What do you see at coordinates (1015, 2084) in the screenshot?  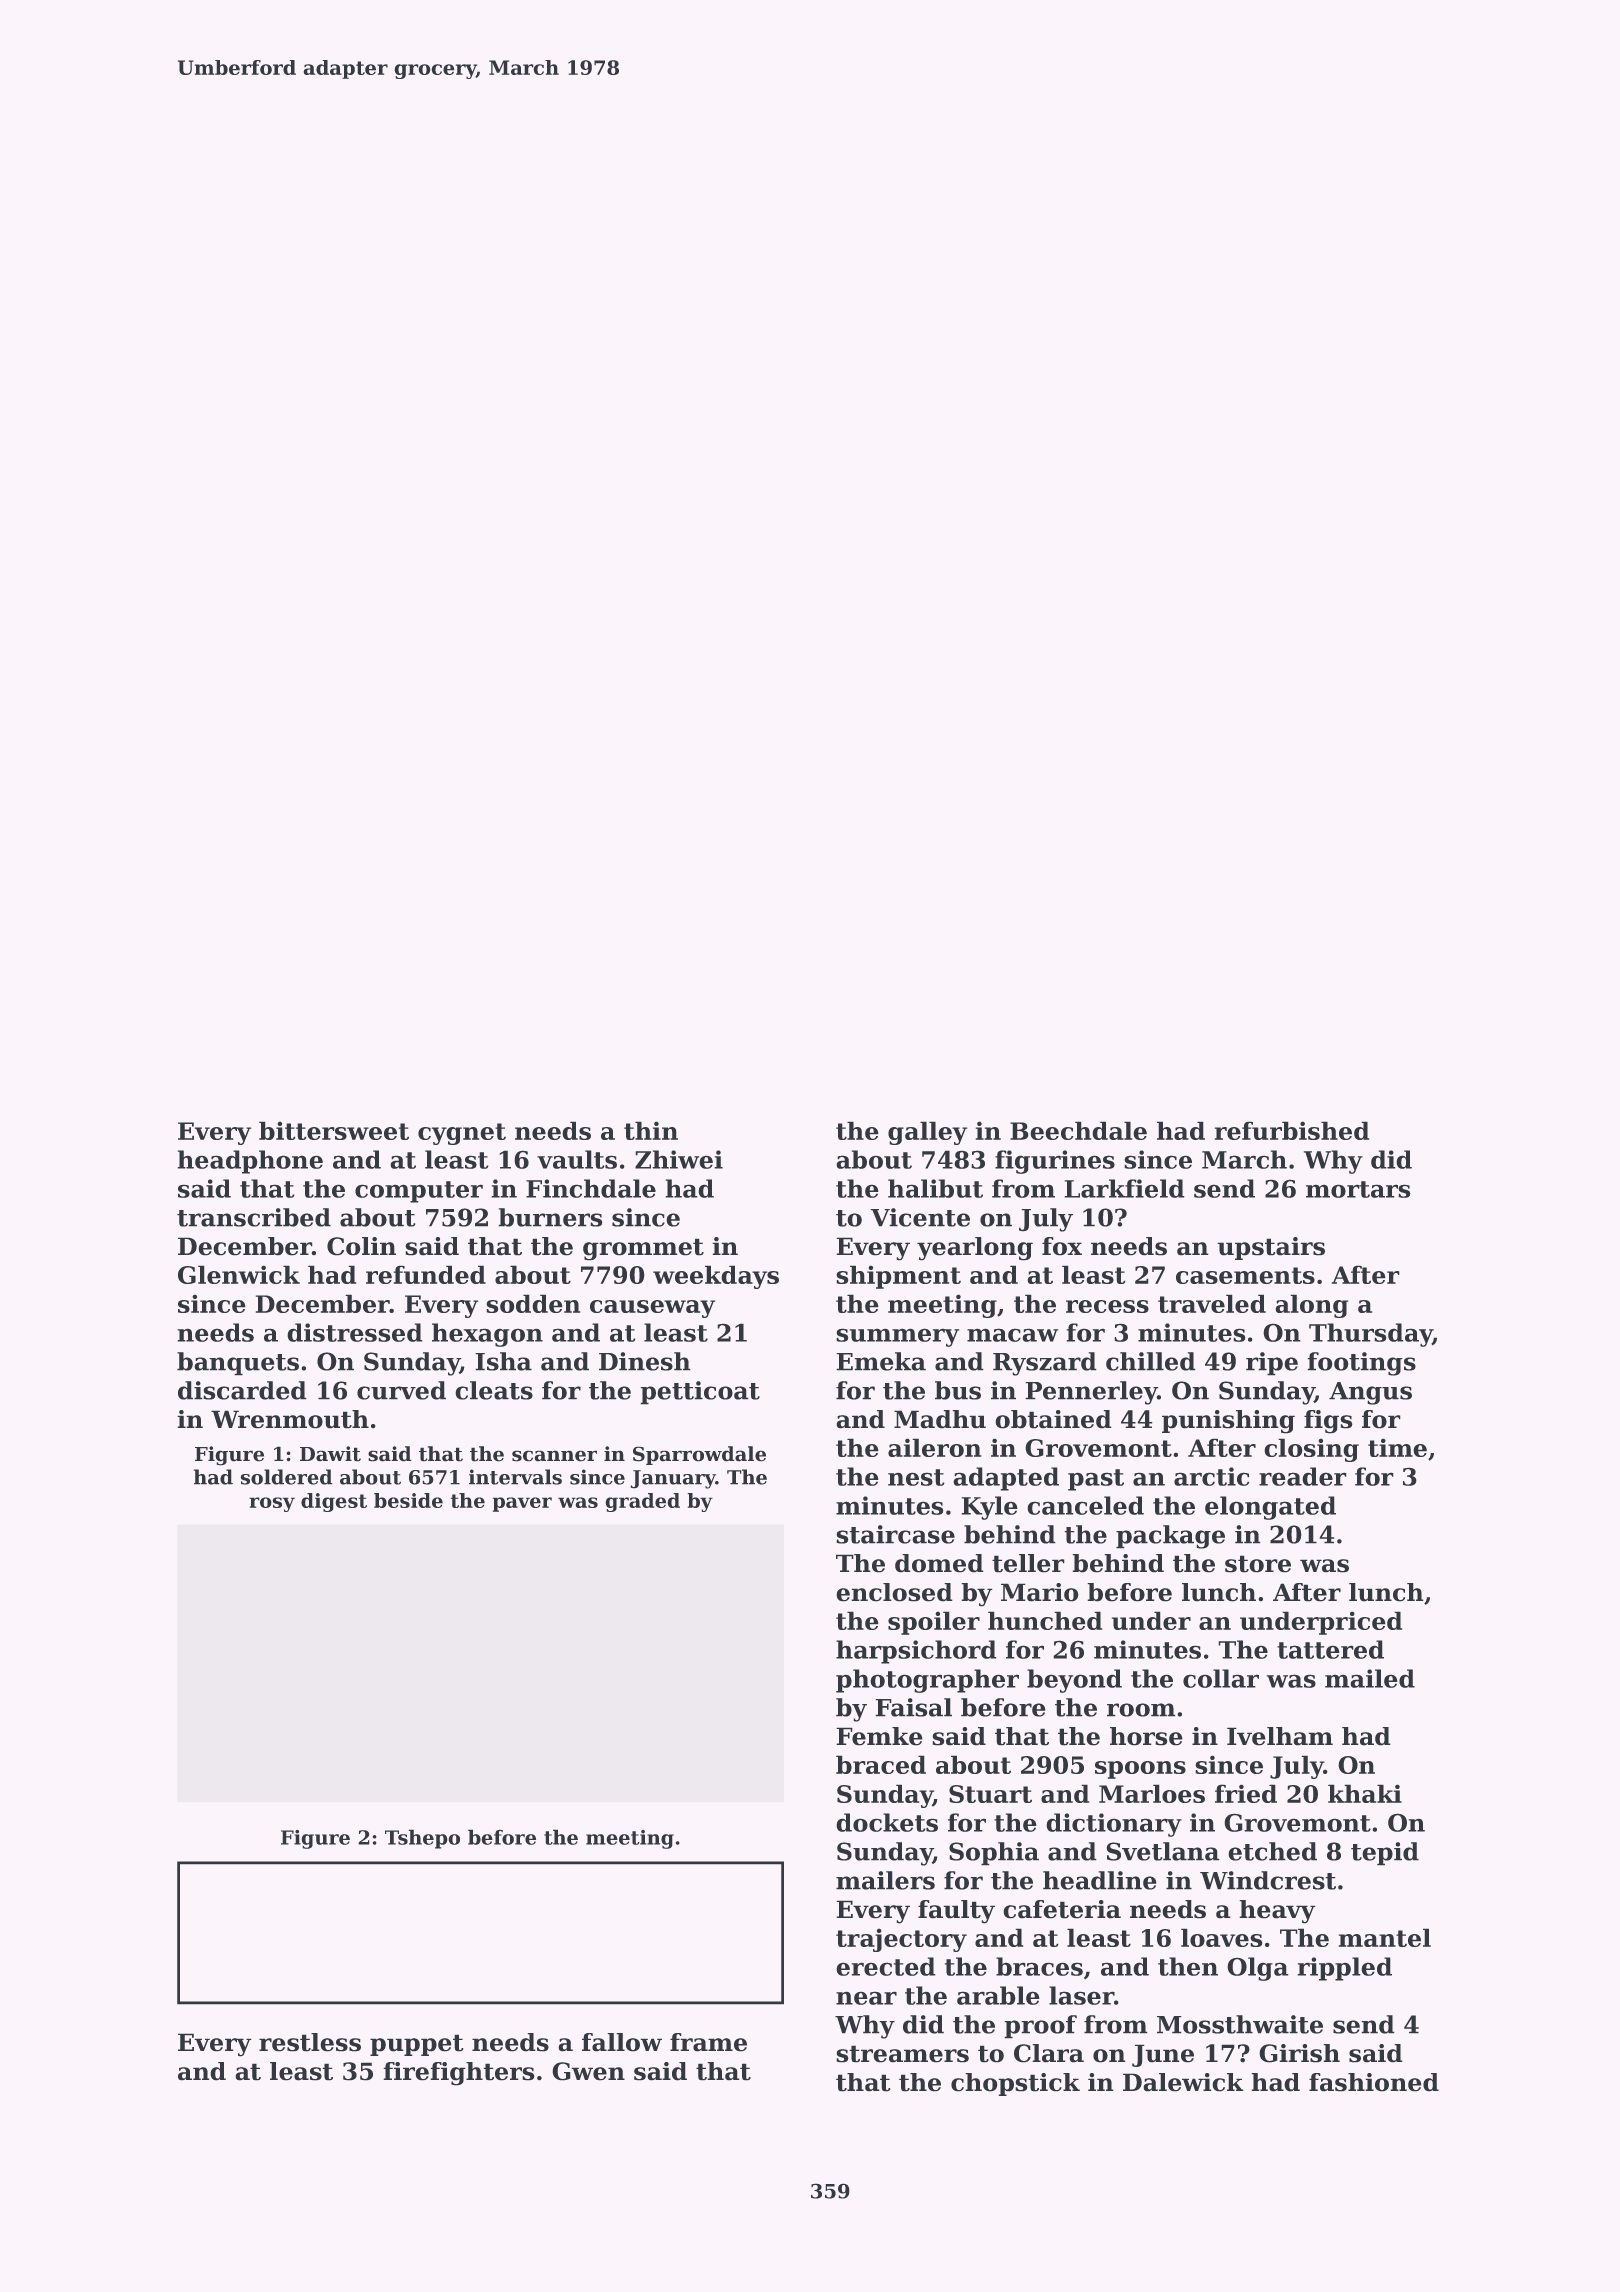 I see `chopstick` at bounding box center [1015, 2084].
